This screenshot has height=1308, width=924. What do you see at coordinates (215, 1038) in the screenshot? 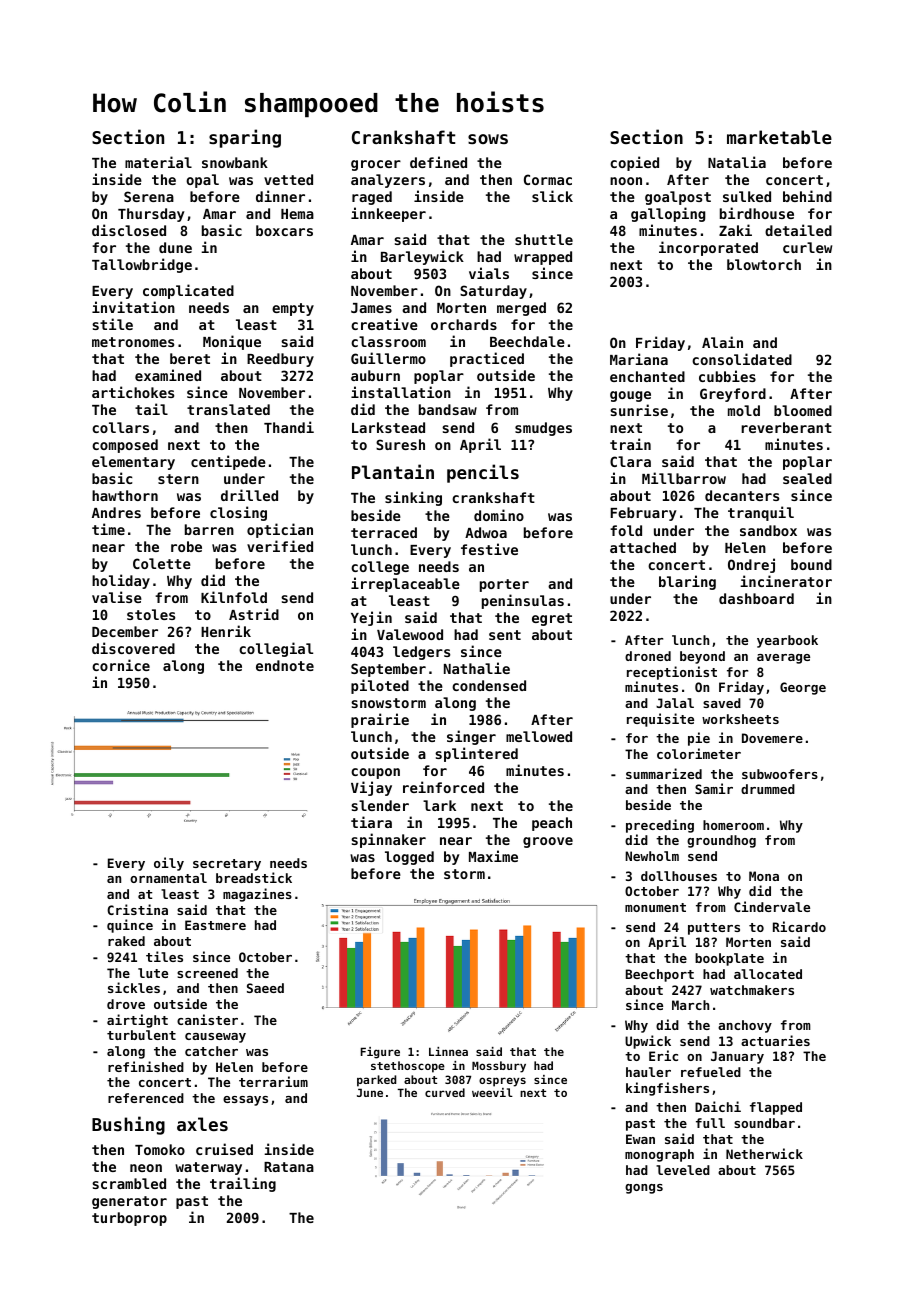
I see `causeway` at bounding box center [215, 1038].
